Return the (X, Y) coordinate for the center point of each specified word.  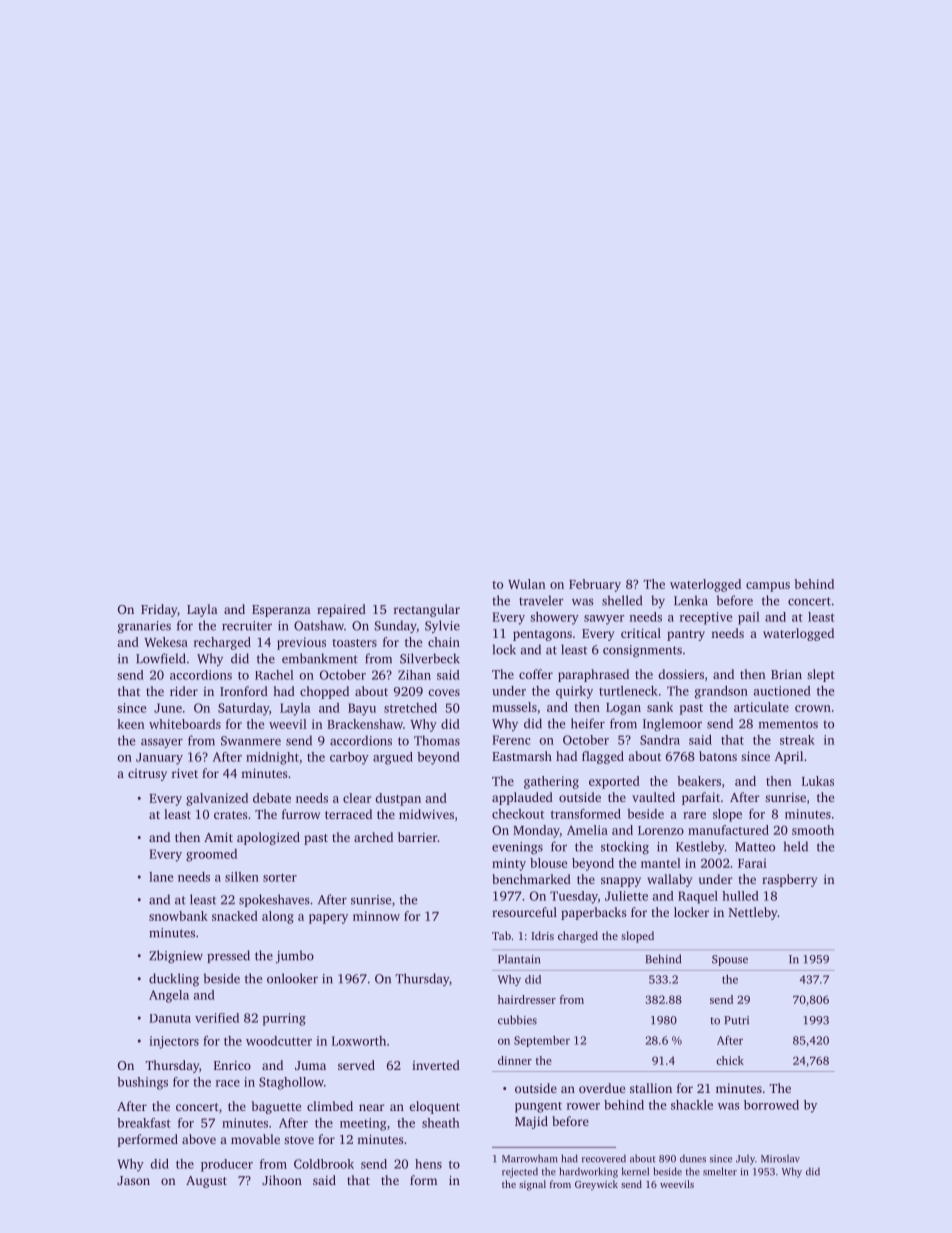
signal (532, 1185)
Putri (736, 1020)
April (788, 757)
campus (768, 587)
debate (272, 798)
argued (393, 758)
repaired (341, 610)
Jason (133, 1180)
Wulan (527, 584)
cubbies (517, 1020)
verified (217, 1018)
